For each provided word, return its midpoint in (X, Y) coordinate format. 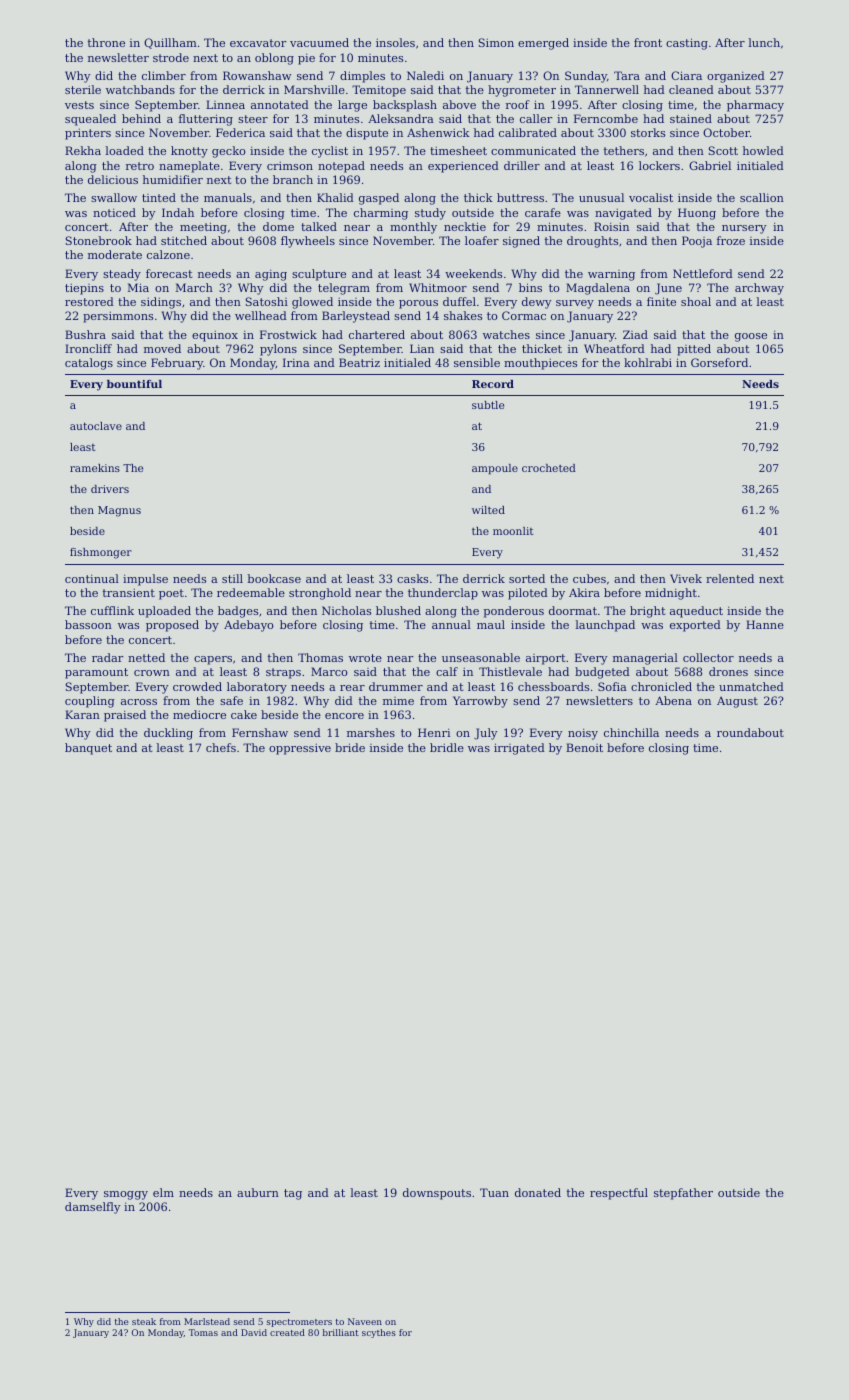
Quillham (170, 43)
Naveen (365, 1321)
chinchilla (631, 732)
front (648, 42)
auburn (258, 1192)
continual (92, 578)
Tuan (494, 1192)
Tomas (203, 1332)
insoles (395, 42)
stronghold (320, 594)
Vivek (686, 578)
